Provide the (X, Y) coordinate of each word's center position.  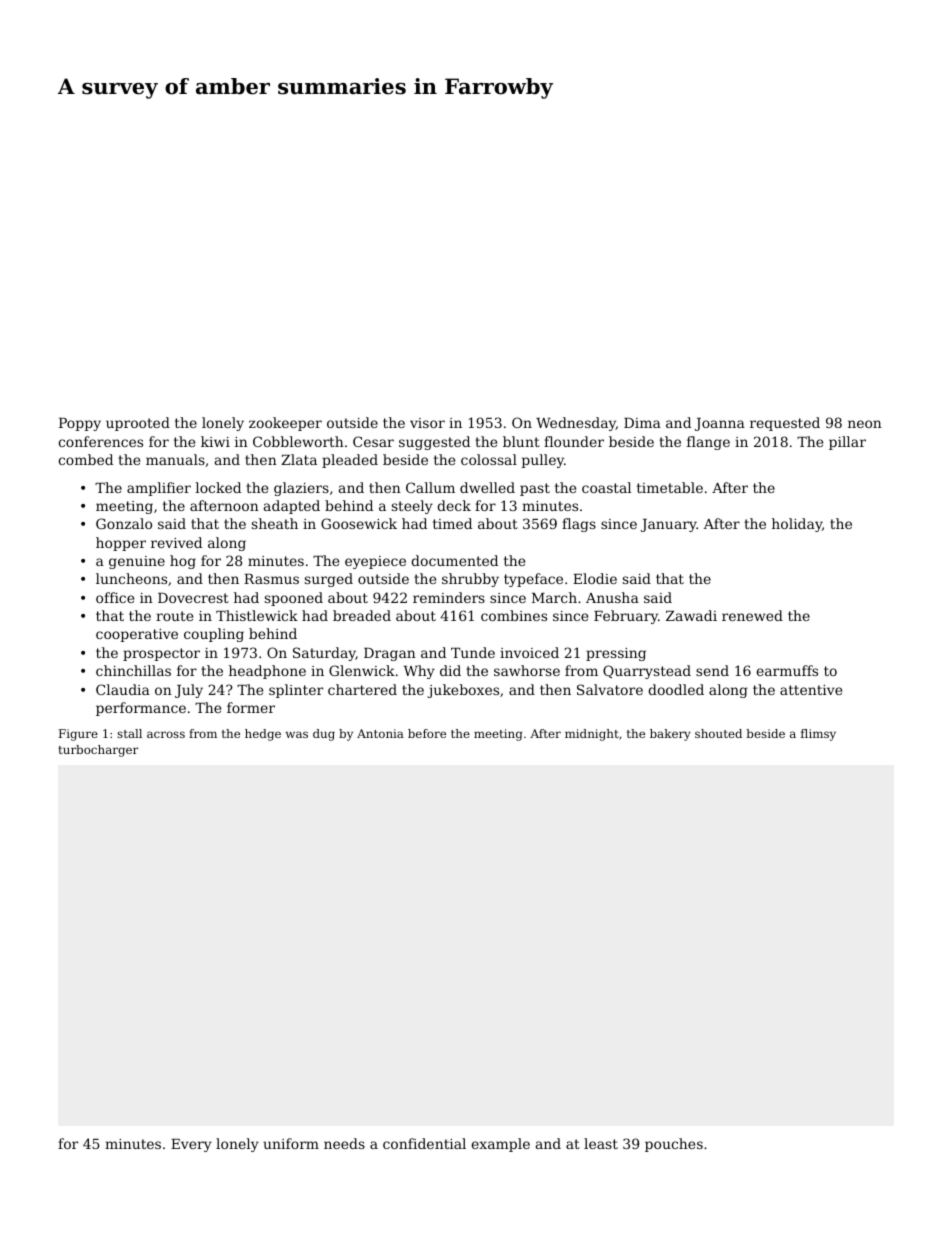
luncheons (131, 578)
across (166, 734)
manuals (175, 459)
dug (324, 735)
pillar (847, 443)
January (669, 525)
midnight (592, 735)
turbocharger (98, 751)
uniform (291, 1143)
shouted (718, 733)
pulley (543, 461)
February (626, 617)
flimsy (818, 735)
